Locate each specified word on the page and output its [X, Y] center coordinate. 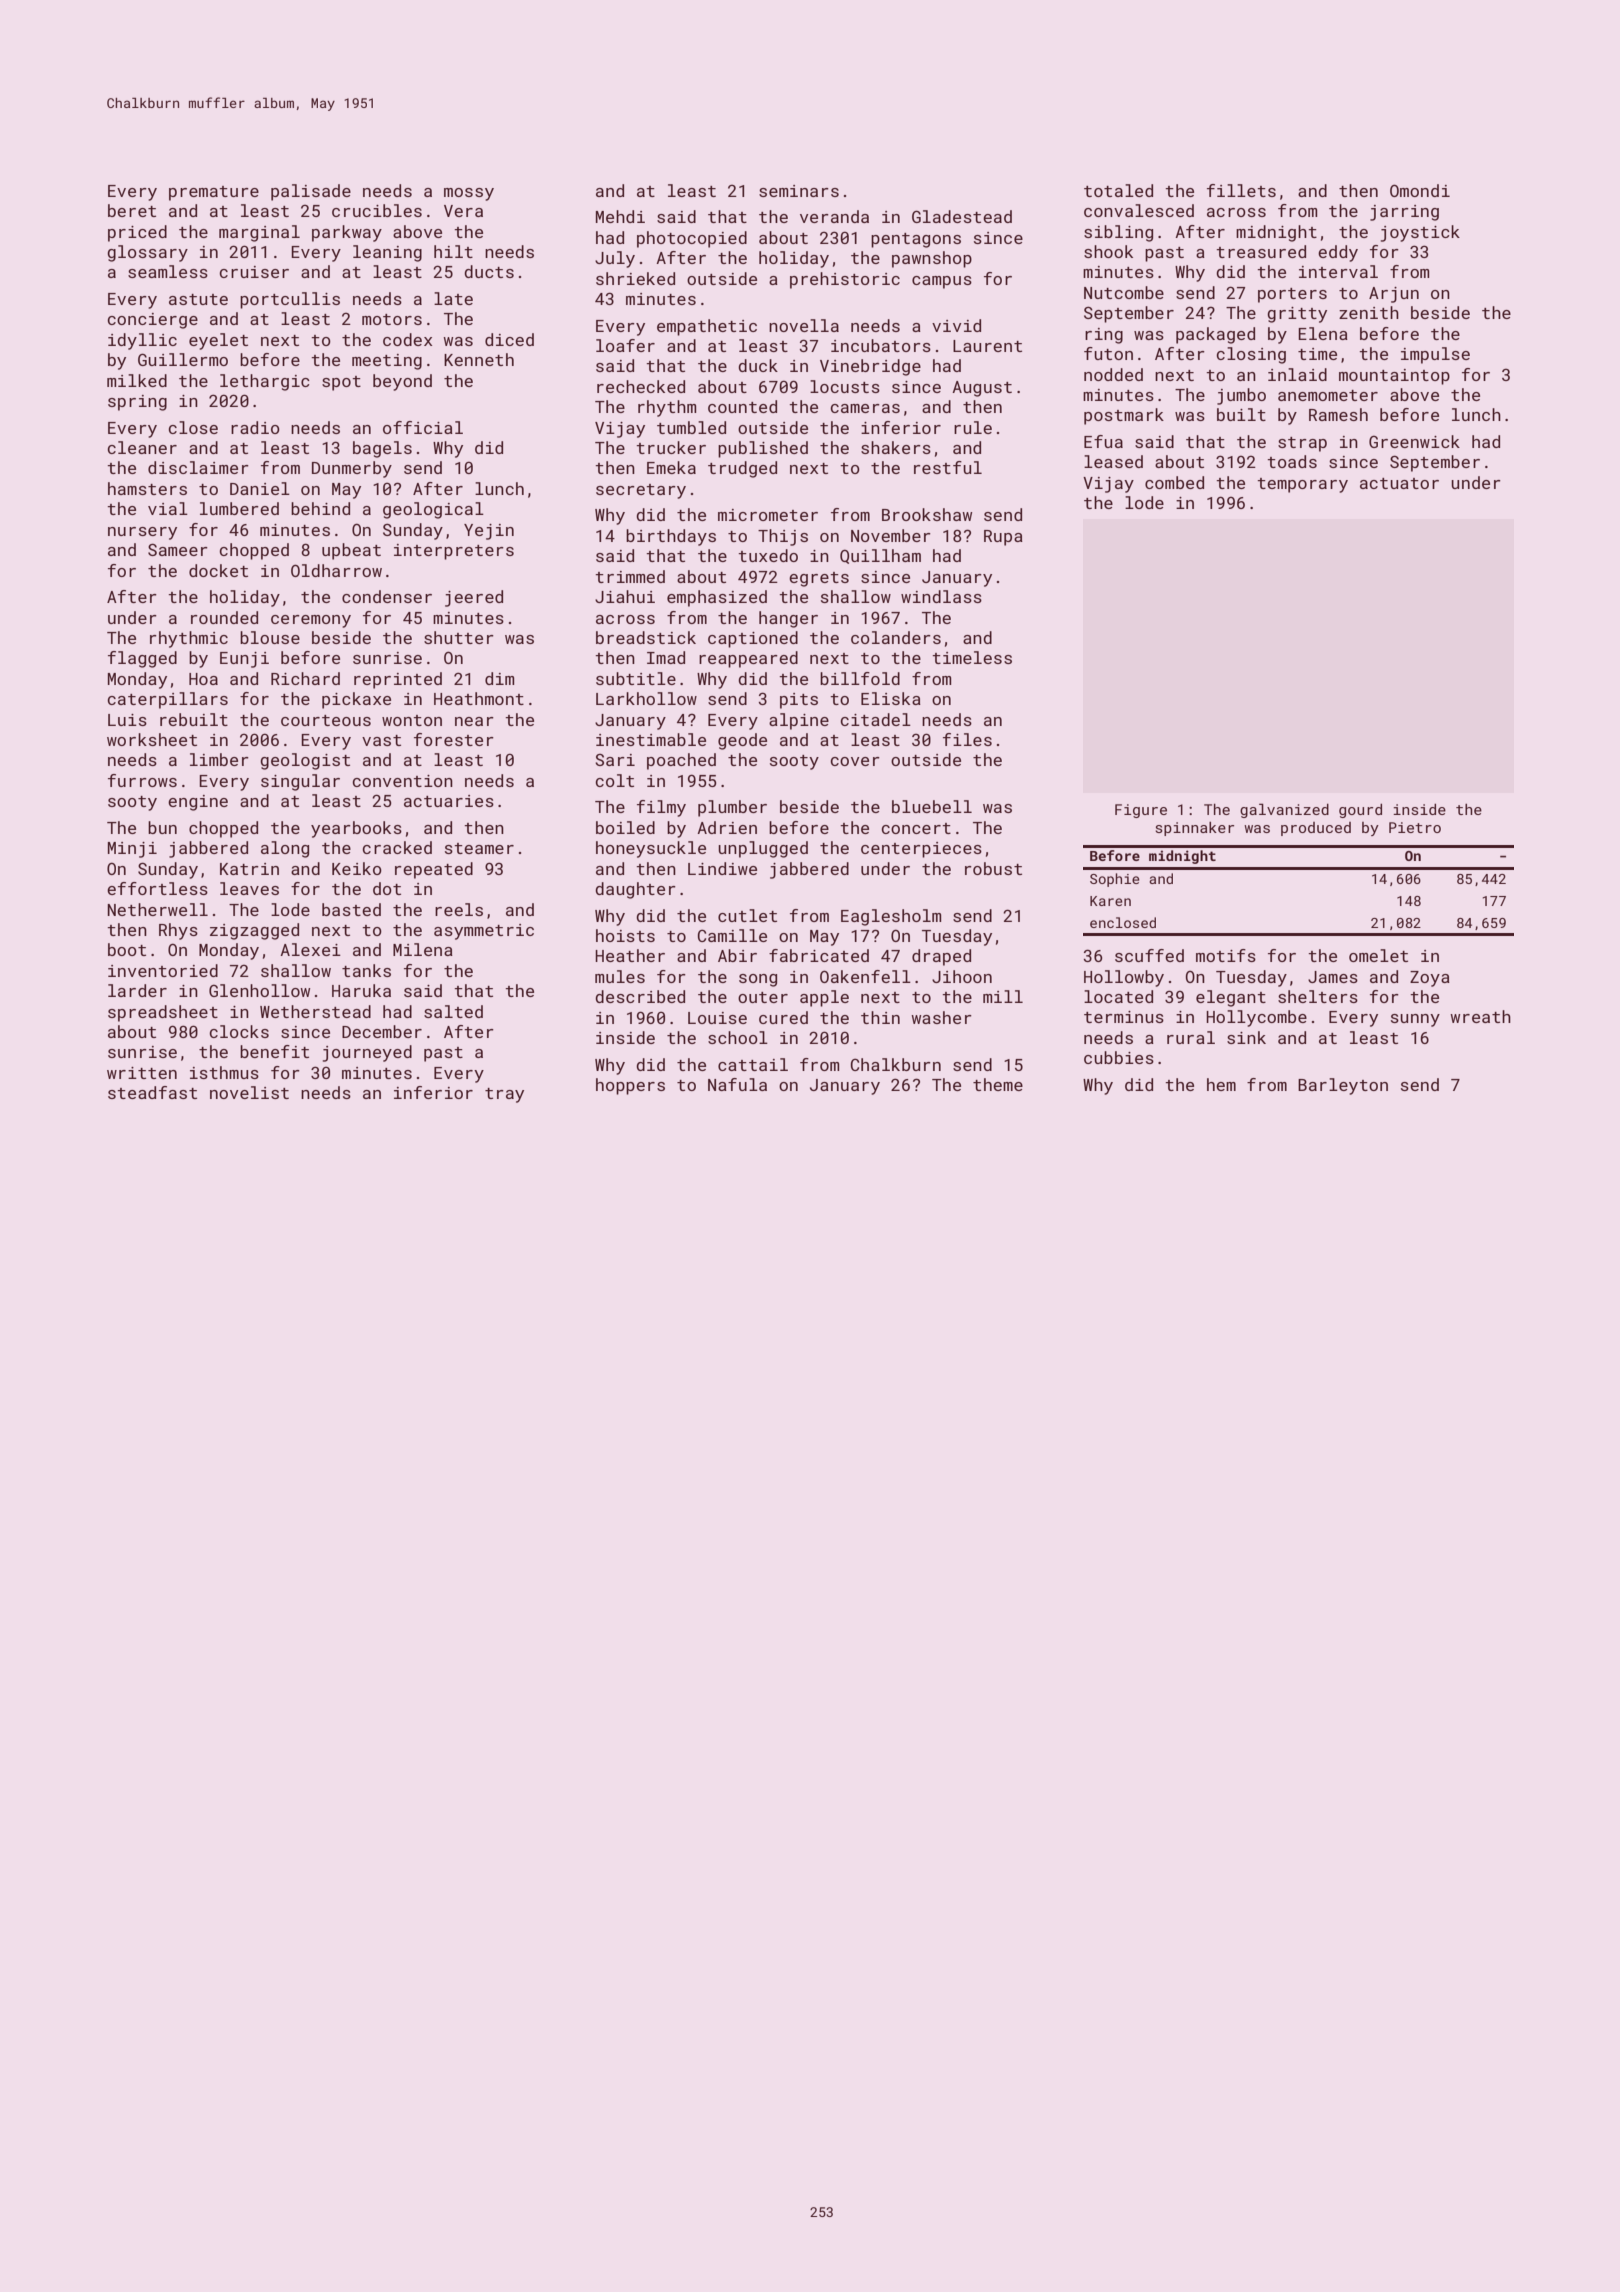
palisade [311, 192]
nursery [142, 533]
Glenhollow [259, 990]
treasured [1261, 251]
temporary [1302, 485]
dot [387, 888]
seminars [799, 191]
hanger [788, 619]
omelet [1378, 955]
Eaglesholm [891, 917]
